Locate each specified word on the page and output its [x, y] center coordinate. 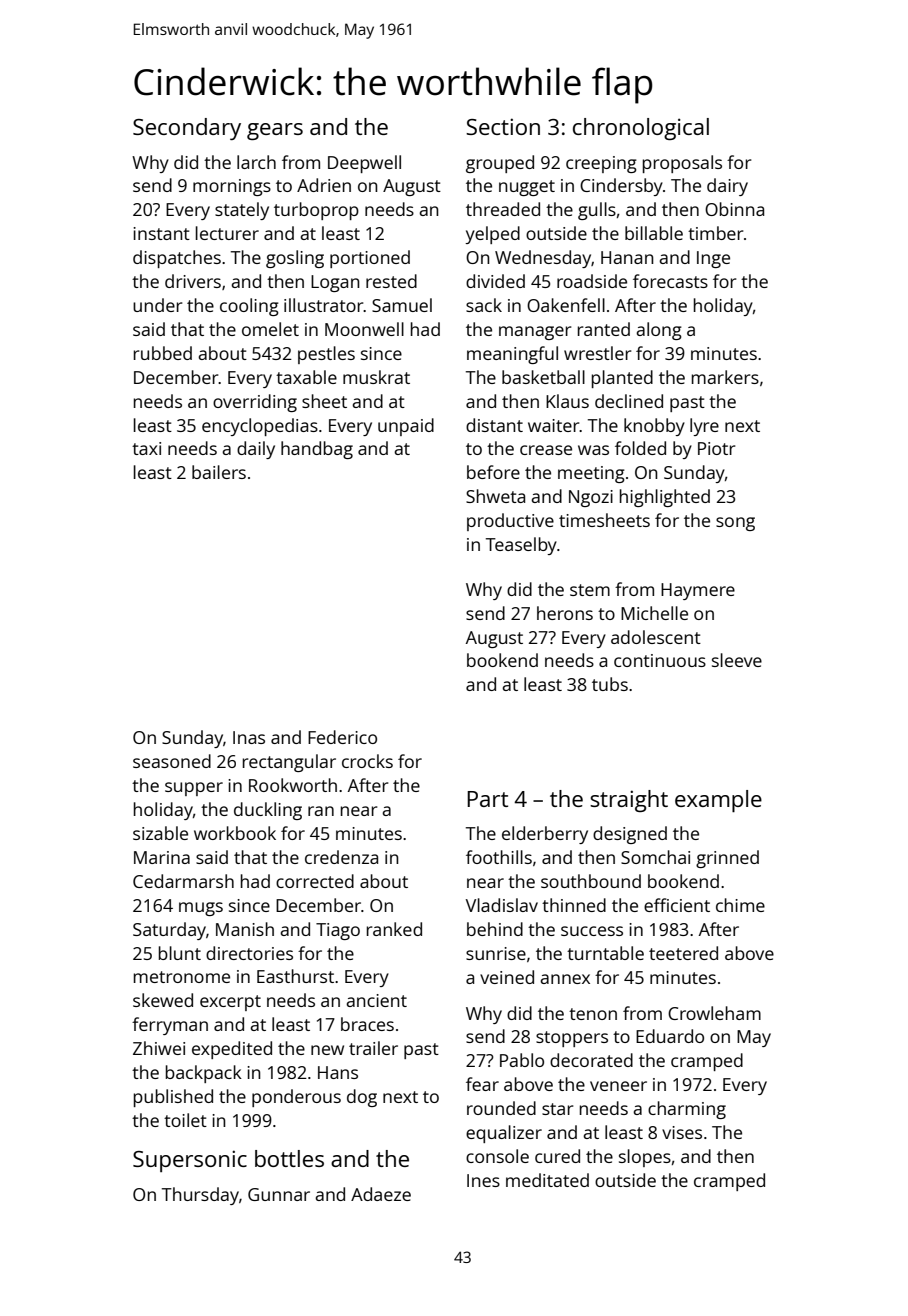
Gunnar [279, 1194]
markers [725, 377]
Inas [249, 737]
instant [161, 233]
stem [590, 590]
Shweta [495, 496]
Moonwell [364, 329]
